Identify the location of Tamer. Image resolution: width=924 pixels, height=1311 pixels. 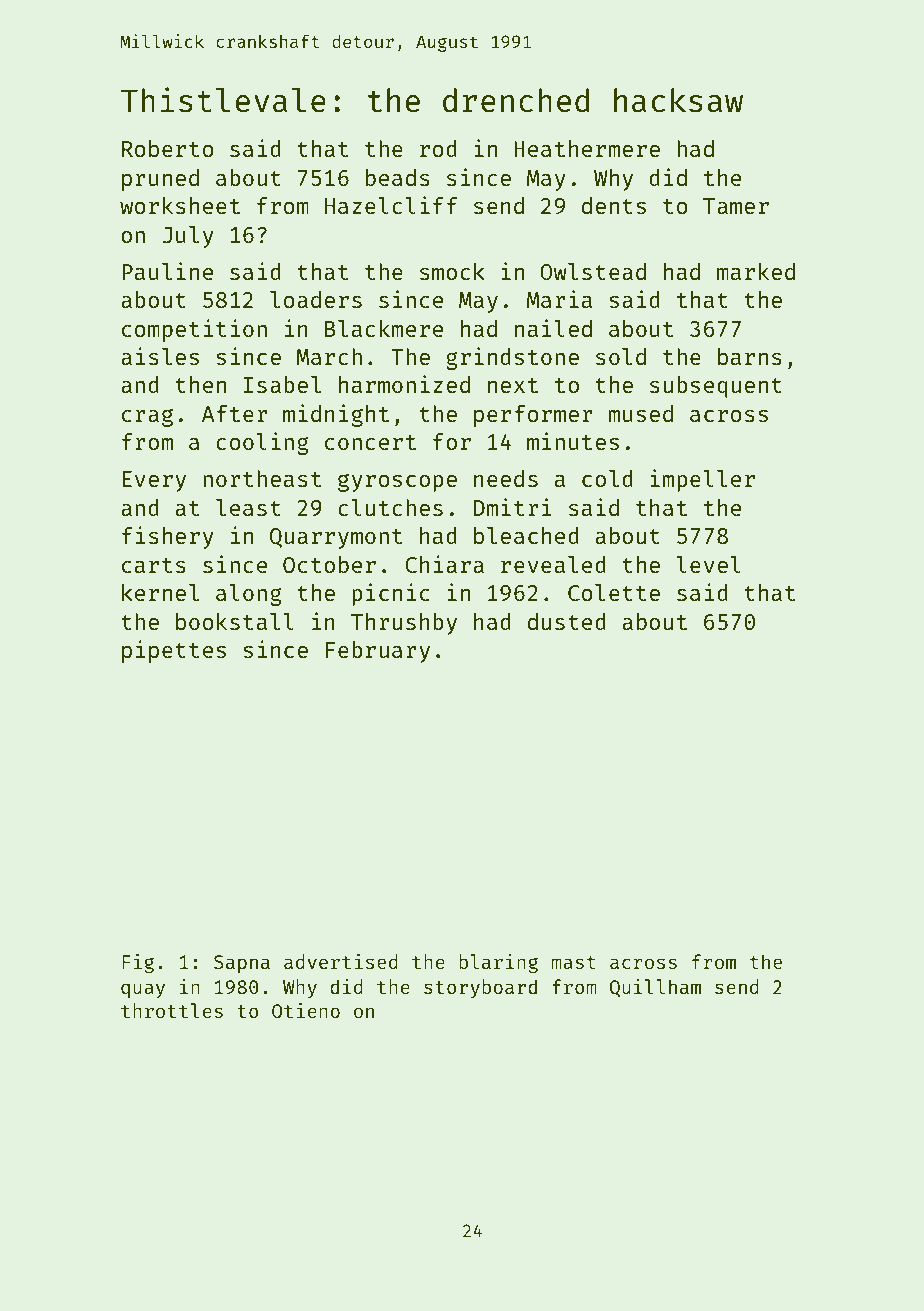
(736, 206).
